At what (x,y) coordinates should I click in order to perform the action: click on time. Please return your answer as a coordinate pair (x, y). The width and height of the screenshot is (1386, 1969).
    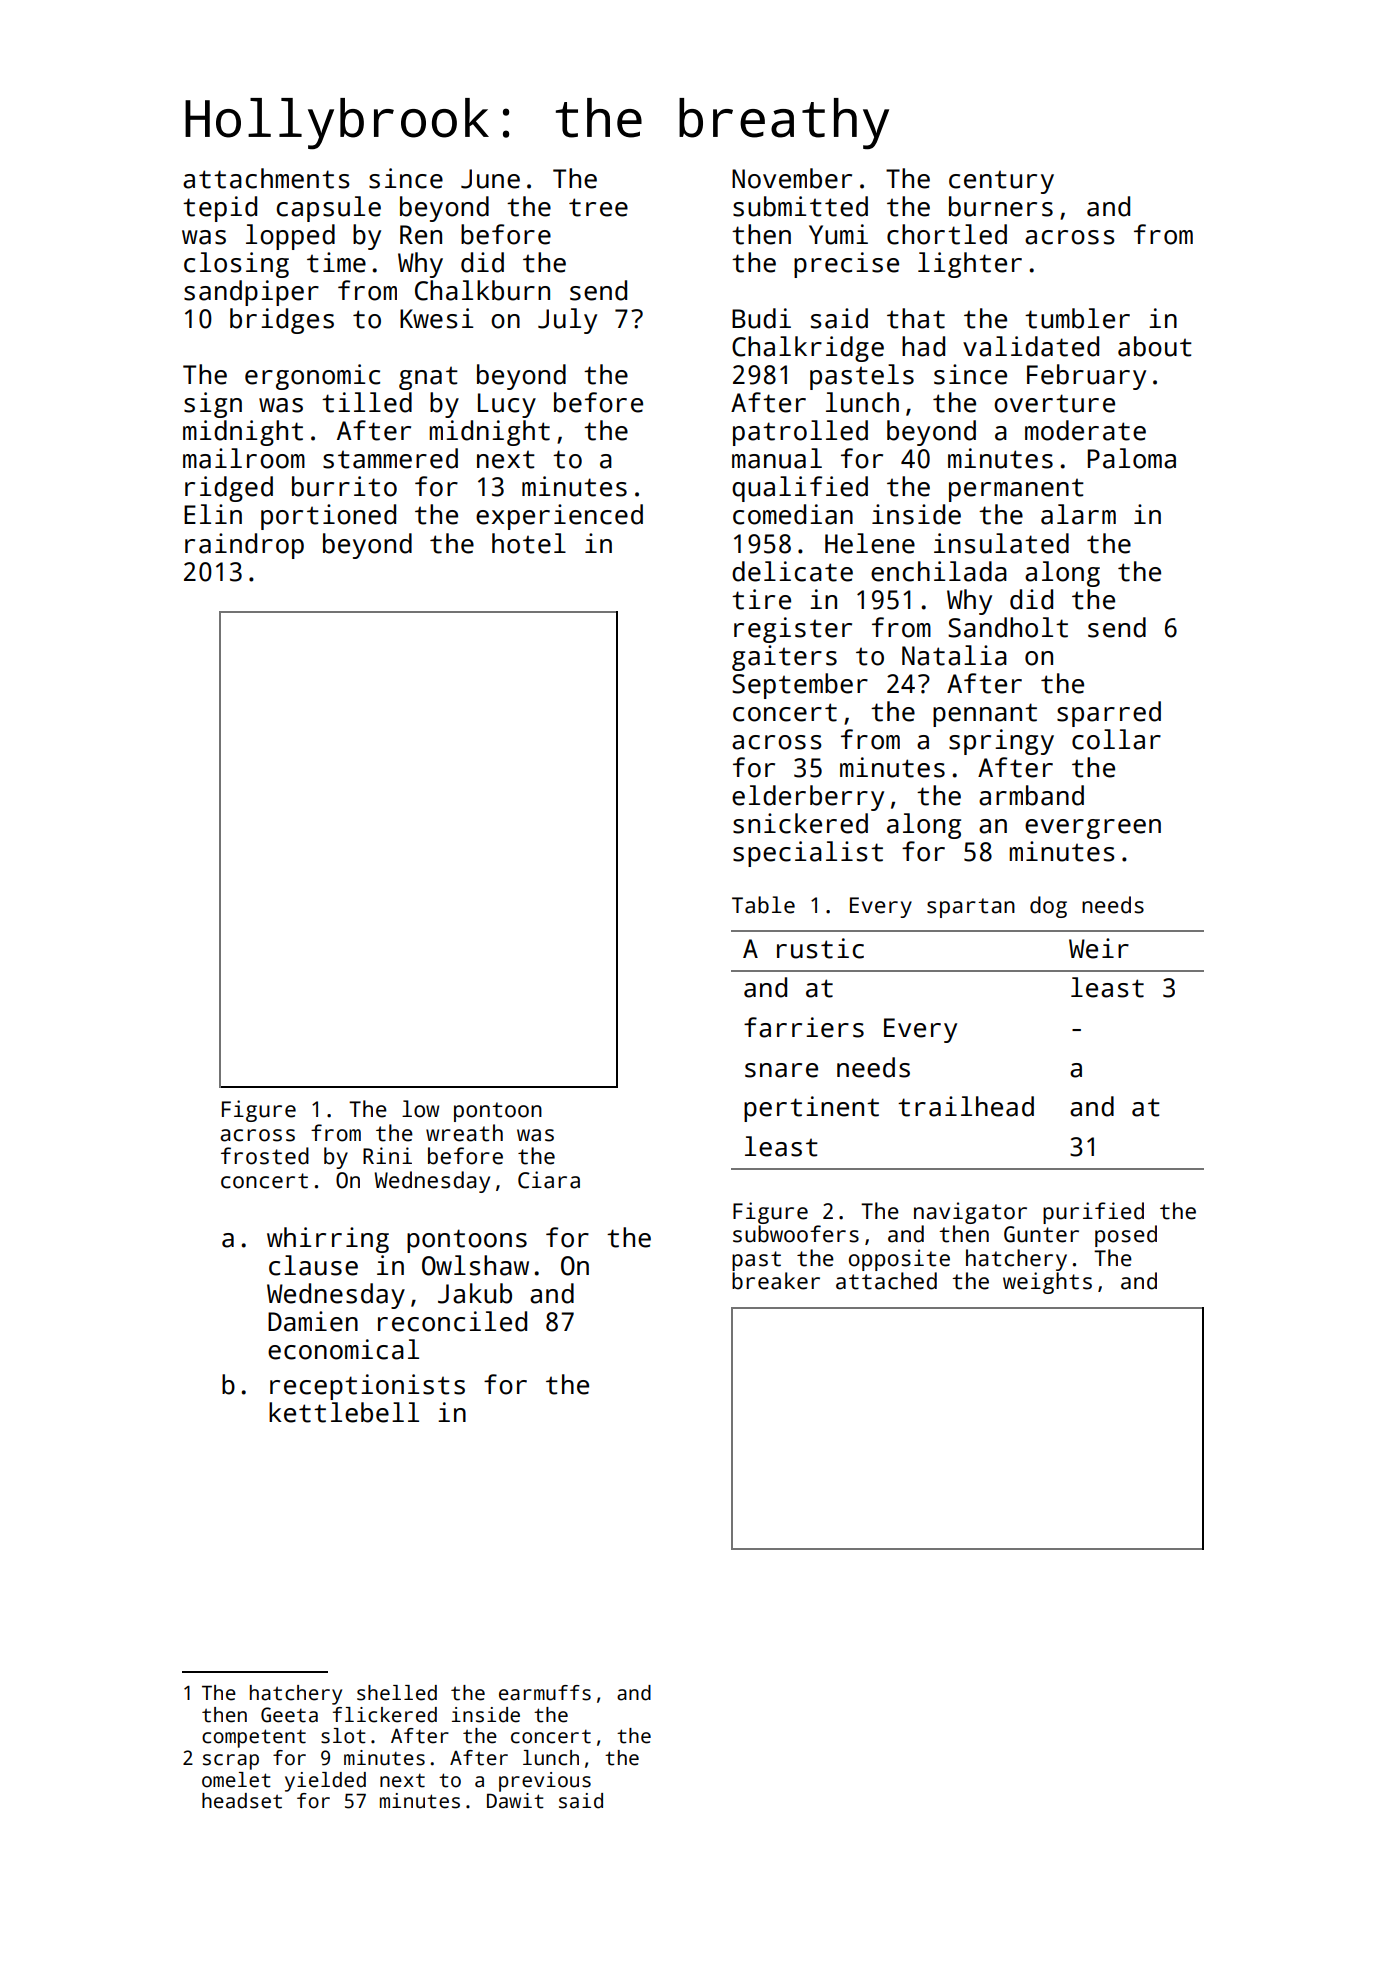
    Looking at the image, I should click on (336, 262).
